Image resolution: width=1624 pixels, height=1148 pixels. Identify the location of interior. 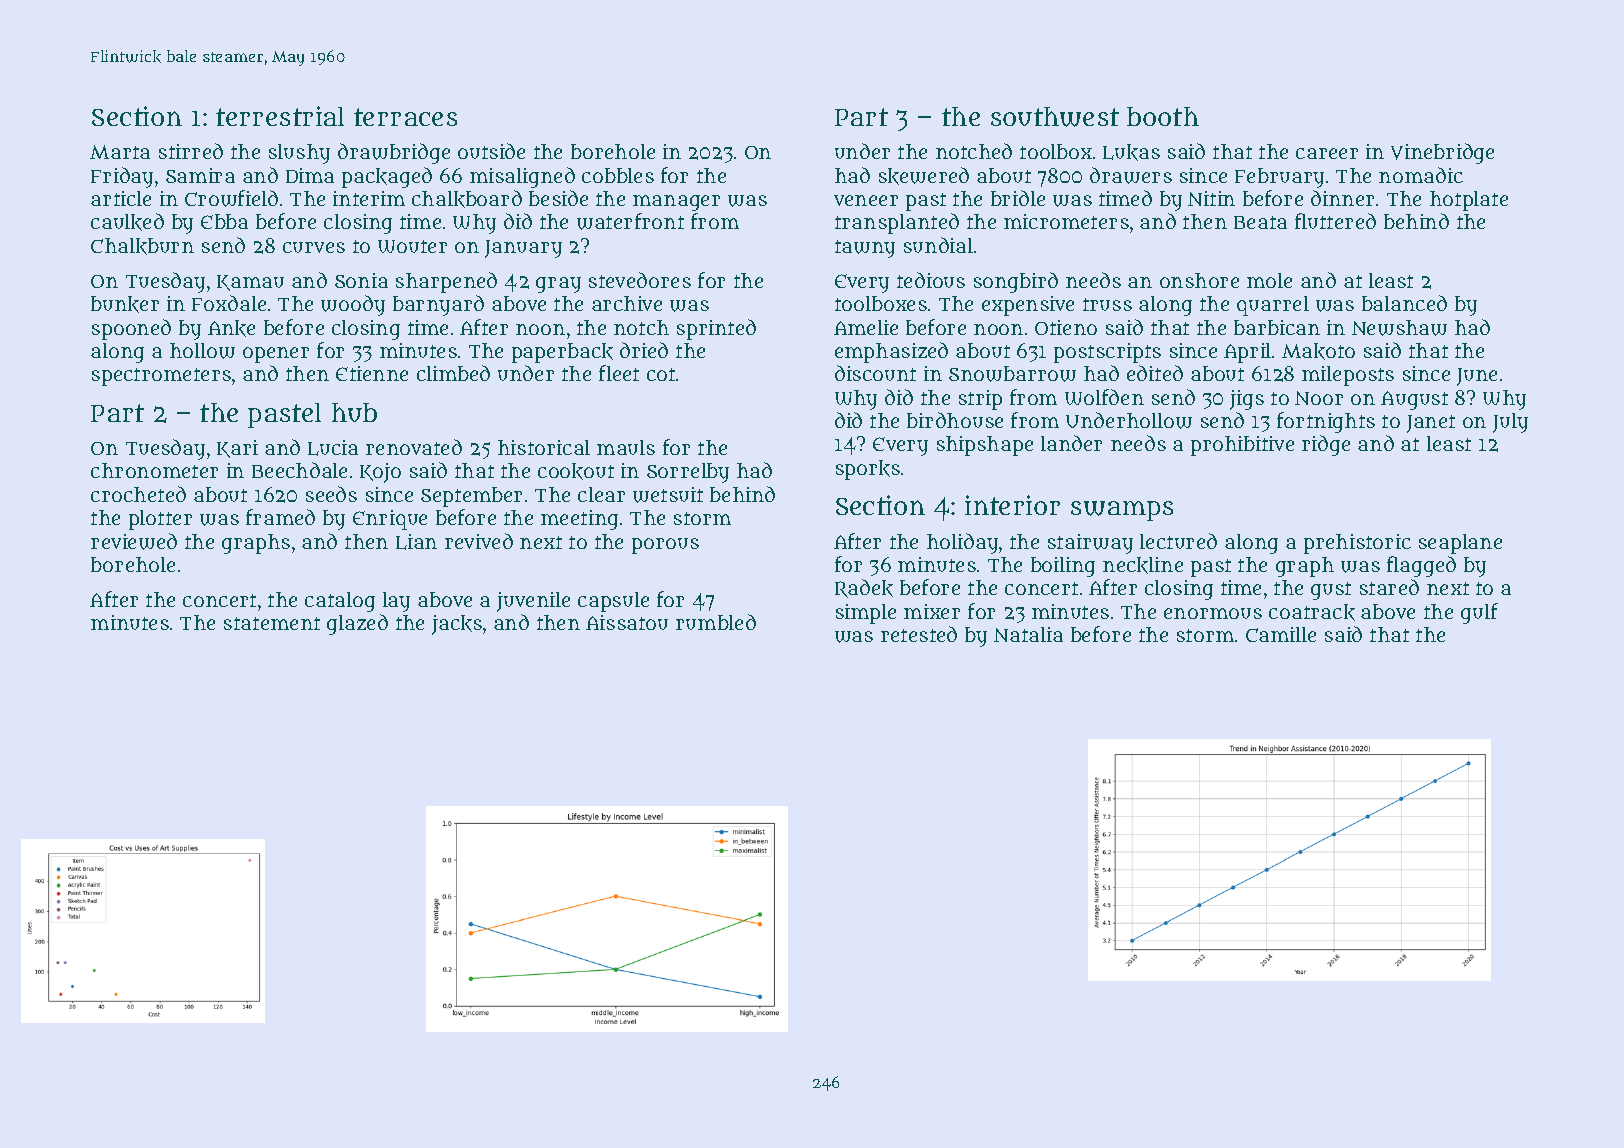
(1012, 505).
